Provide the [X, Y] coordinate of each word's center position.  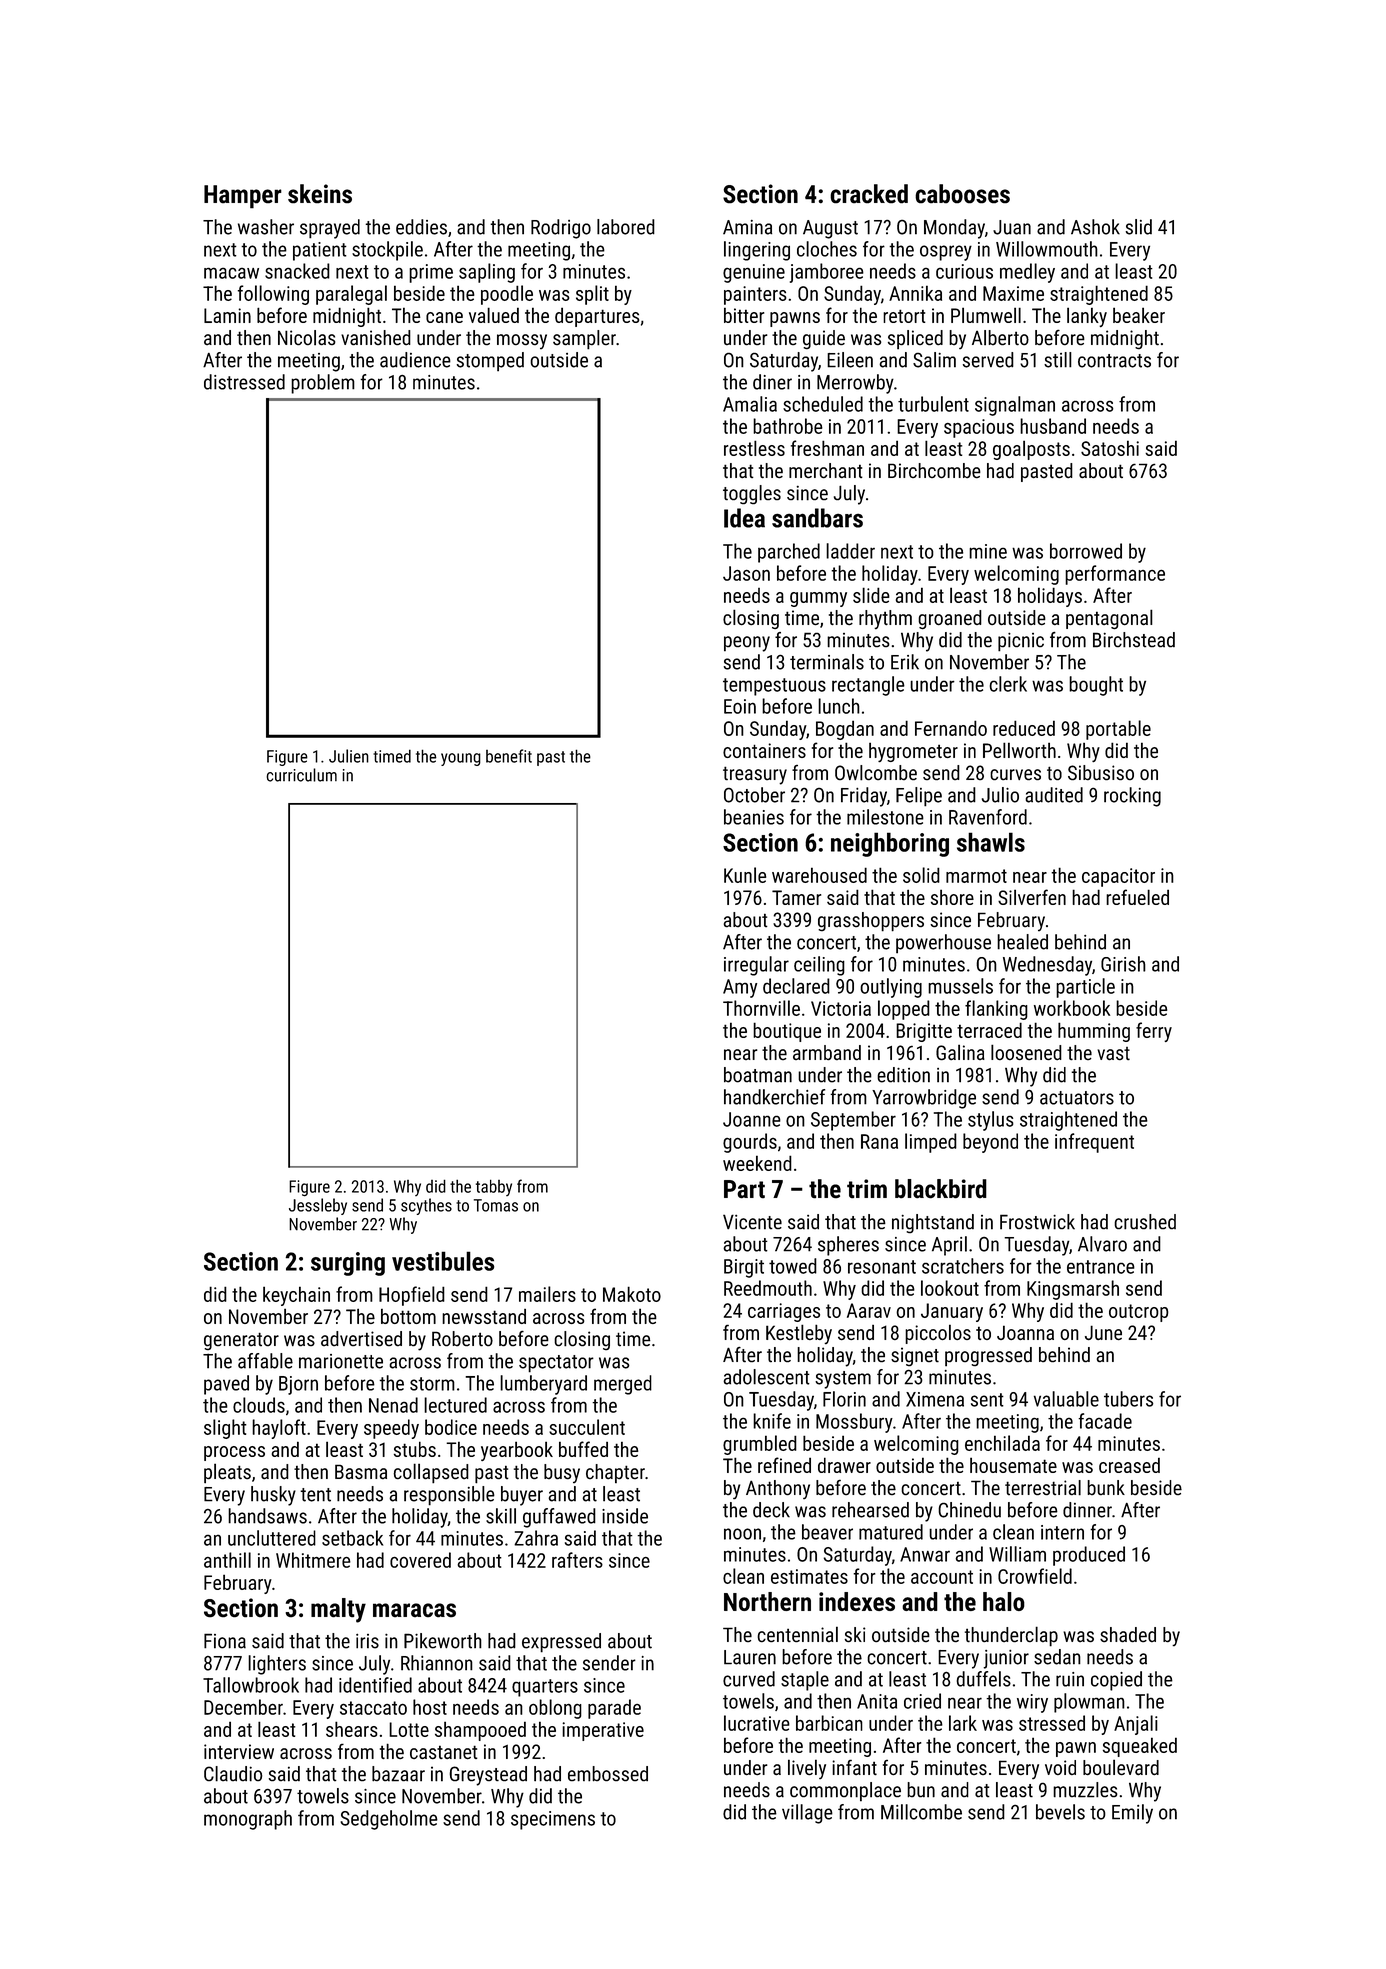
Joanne [752, 1119]
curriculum [301, 775]
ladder [850, 551]
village [807, 1814]
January [952, 1312]
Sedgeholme [389, 1820]
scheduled [823, 404]
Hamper [243, 197]
